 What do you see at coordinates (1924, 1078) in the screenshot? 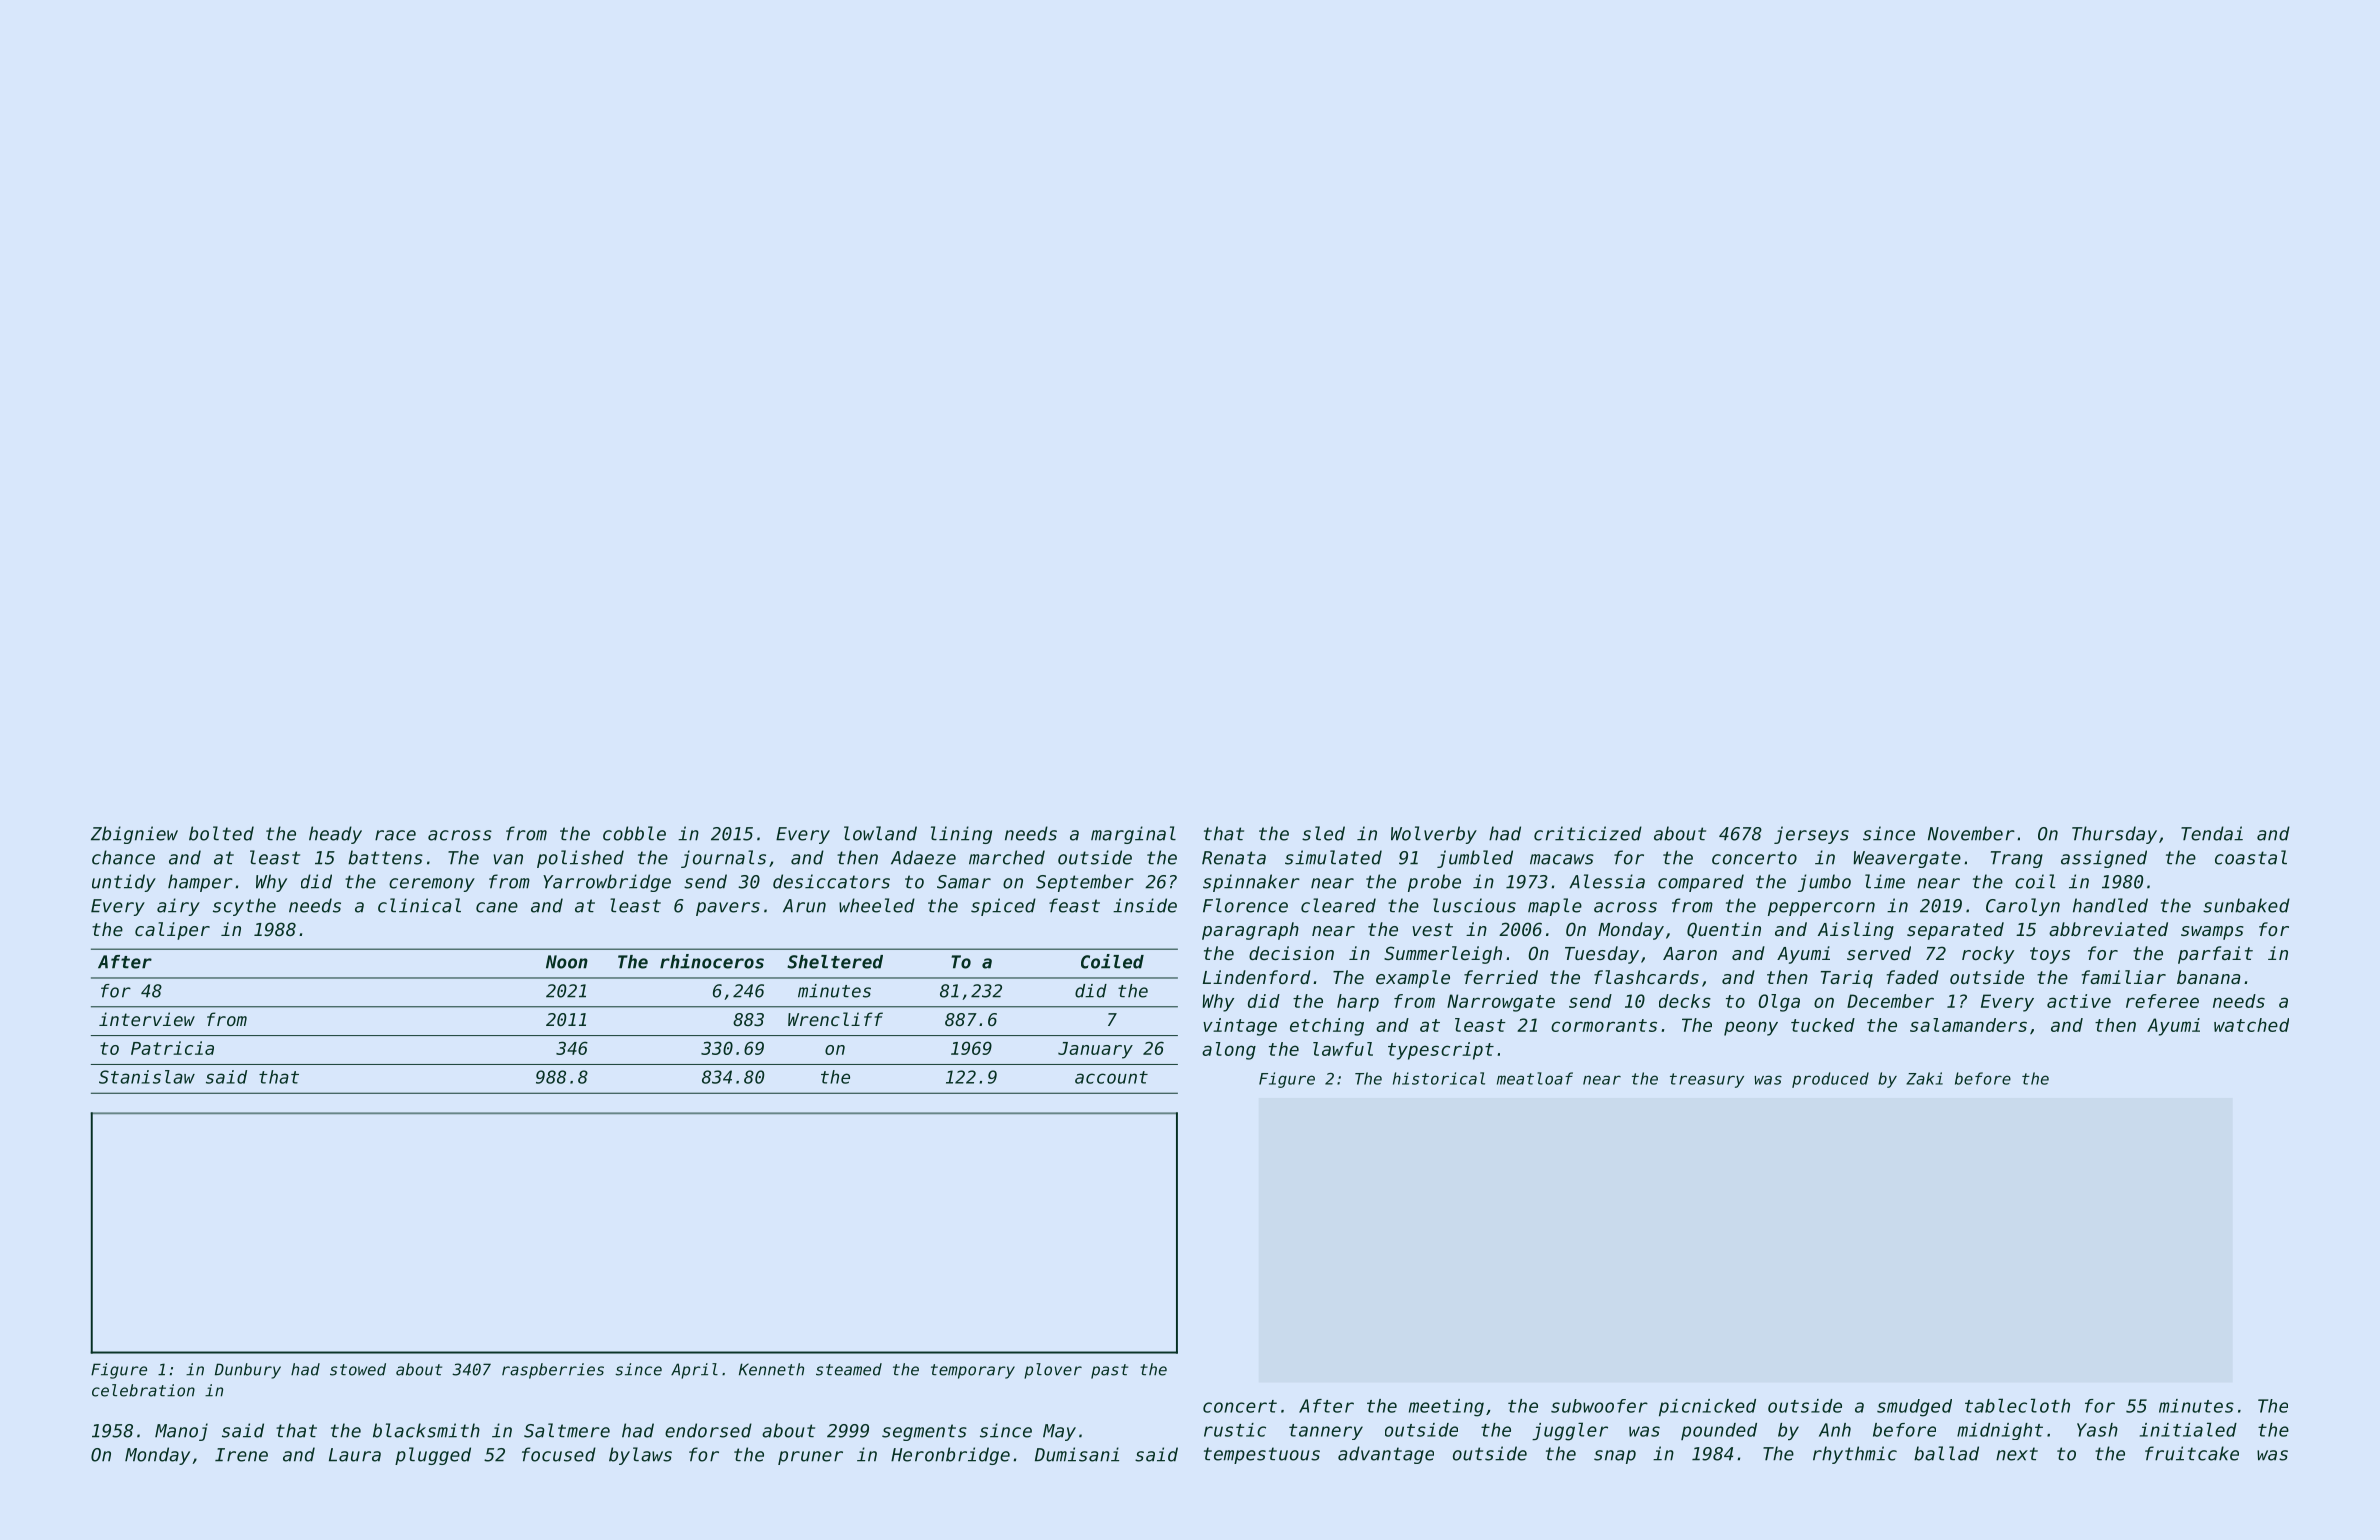
I see `Zaki` at bounding box center [1924, 1078].
